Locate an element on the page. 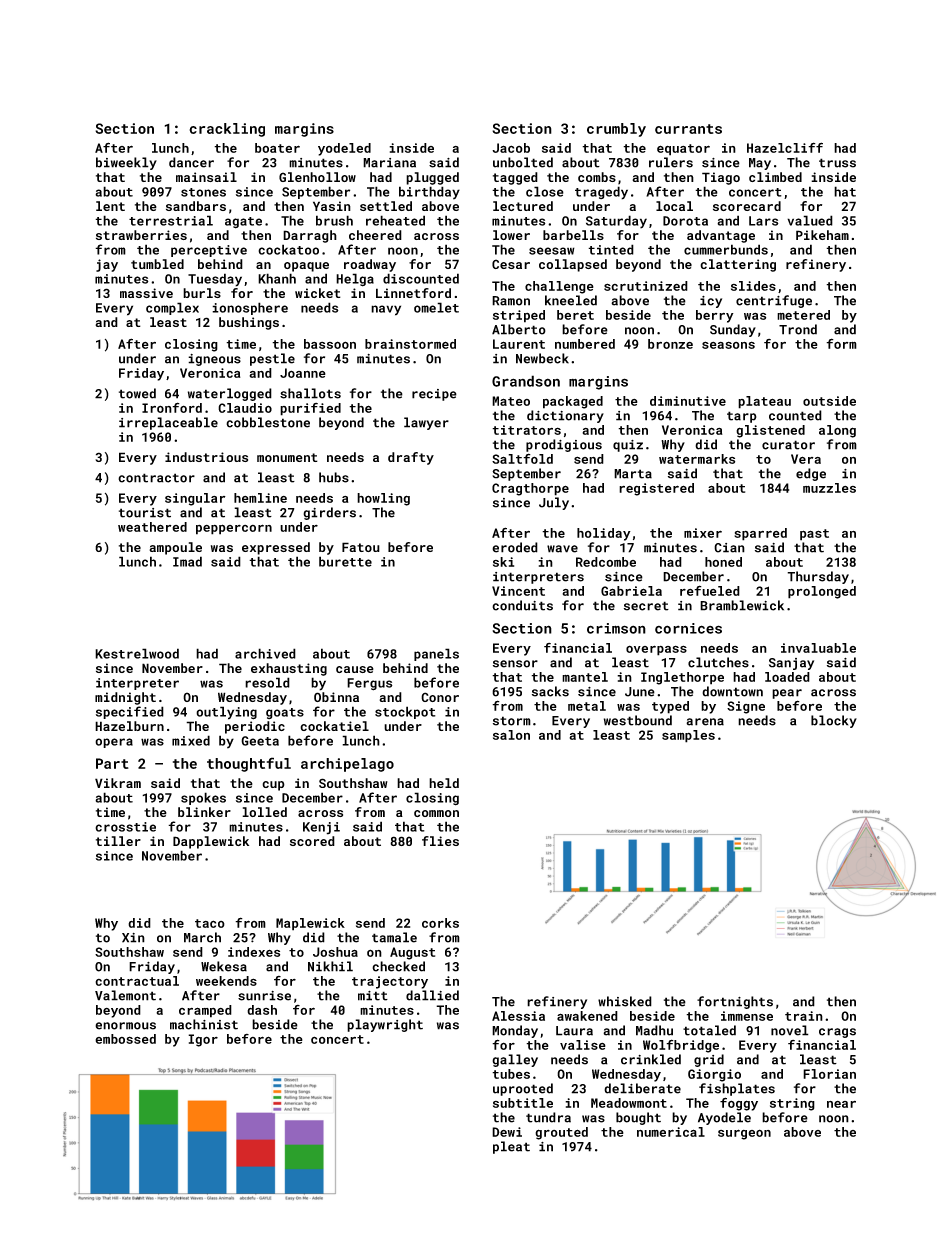  clattering is located at coordinates (738, 265).
